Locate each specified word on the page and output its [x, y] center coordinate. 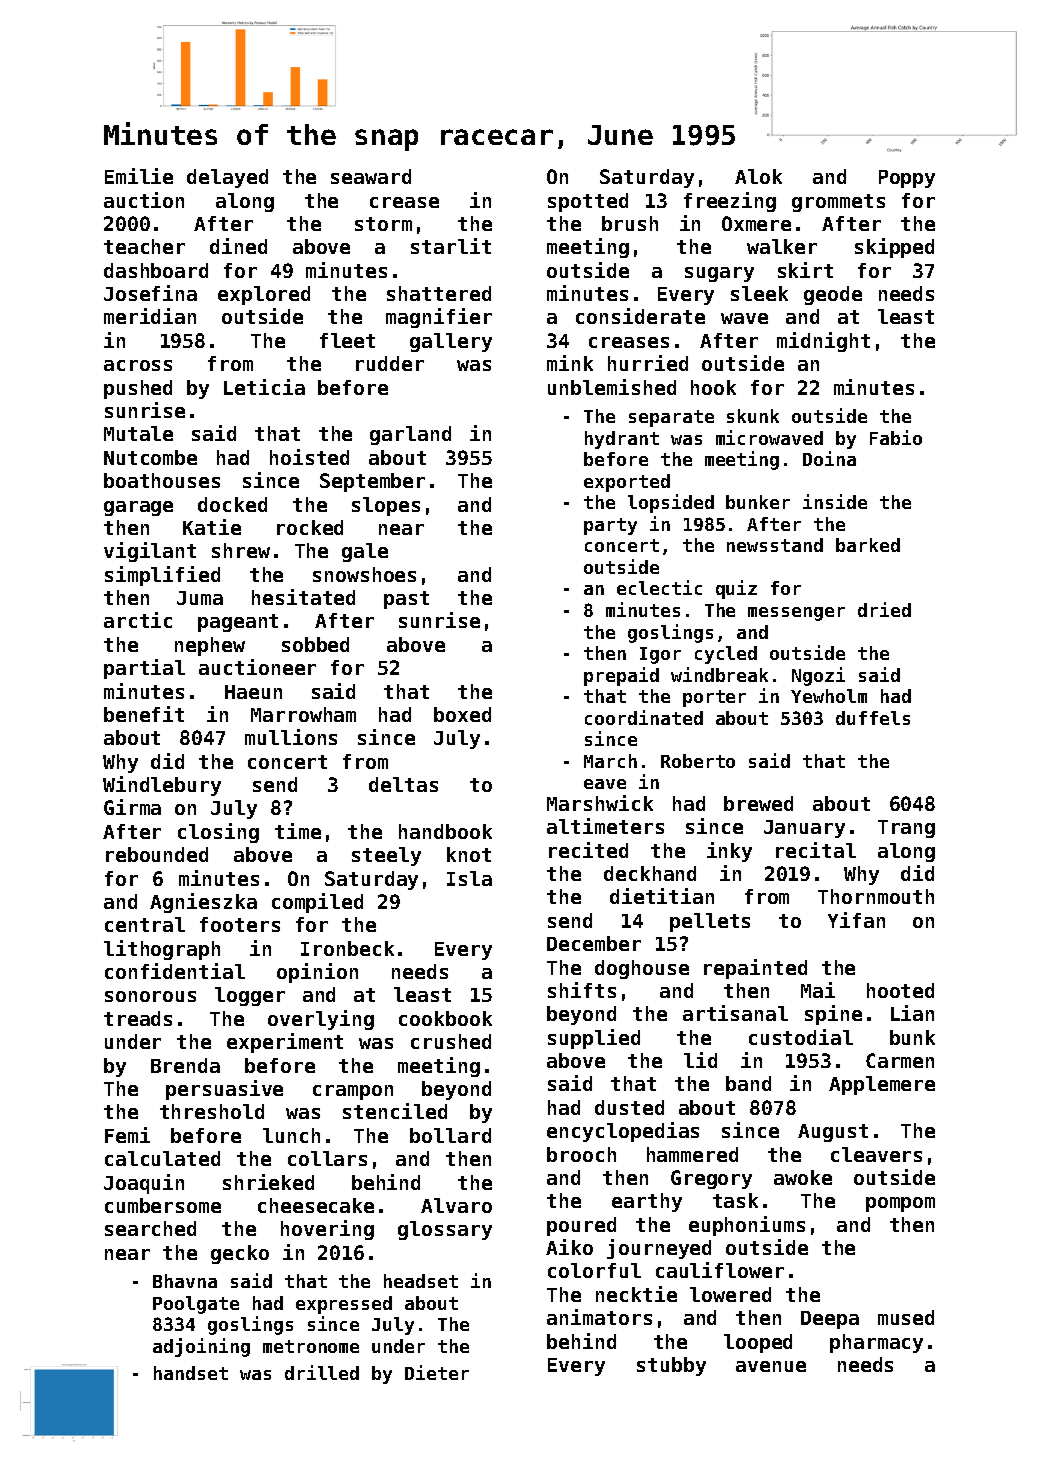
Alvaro [456, 1205]
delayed [227, 178]
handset [191, 1373]
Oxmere [756, 223]
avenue [771, 1366]
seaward [371, 176]
